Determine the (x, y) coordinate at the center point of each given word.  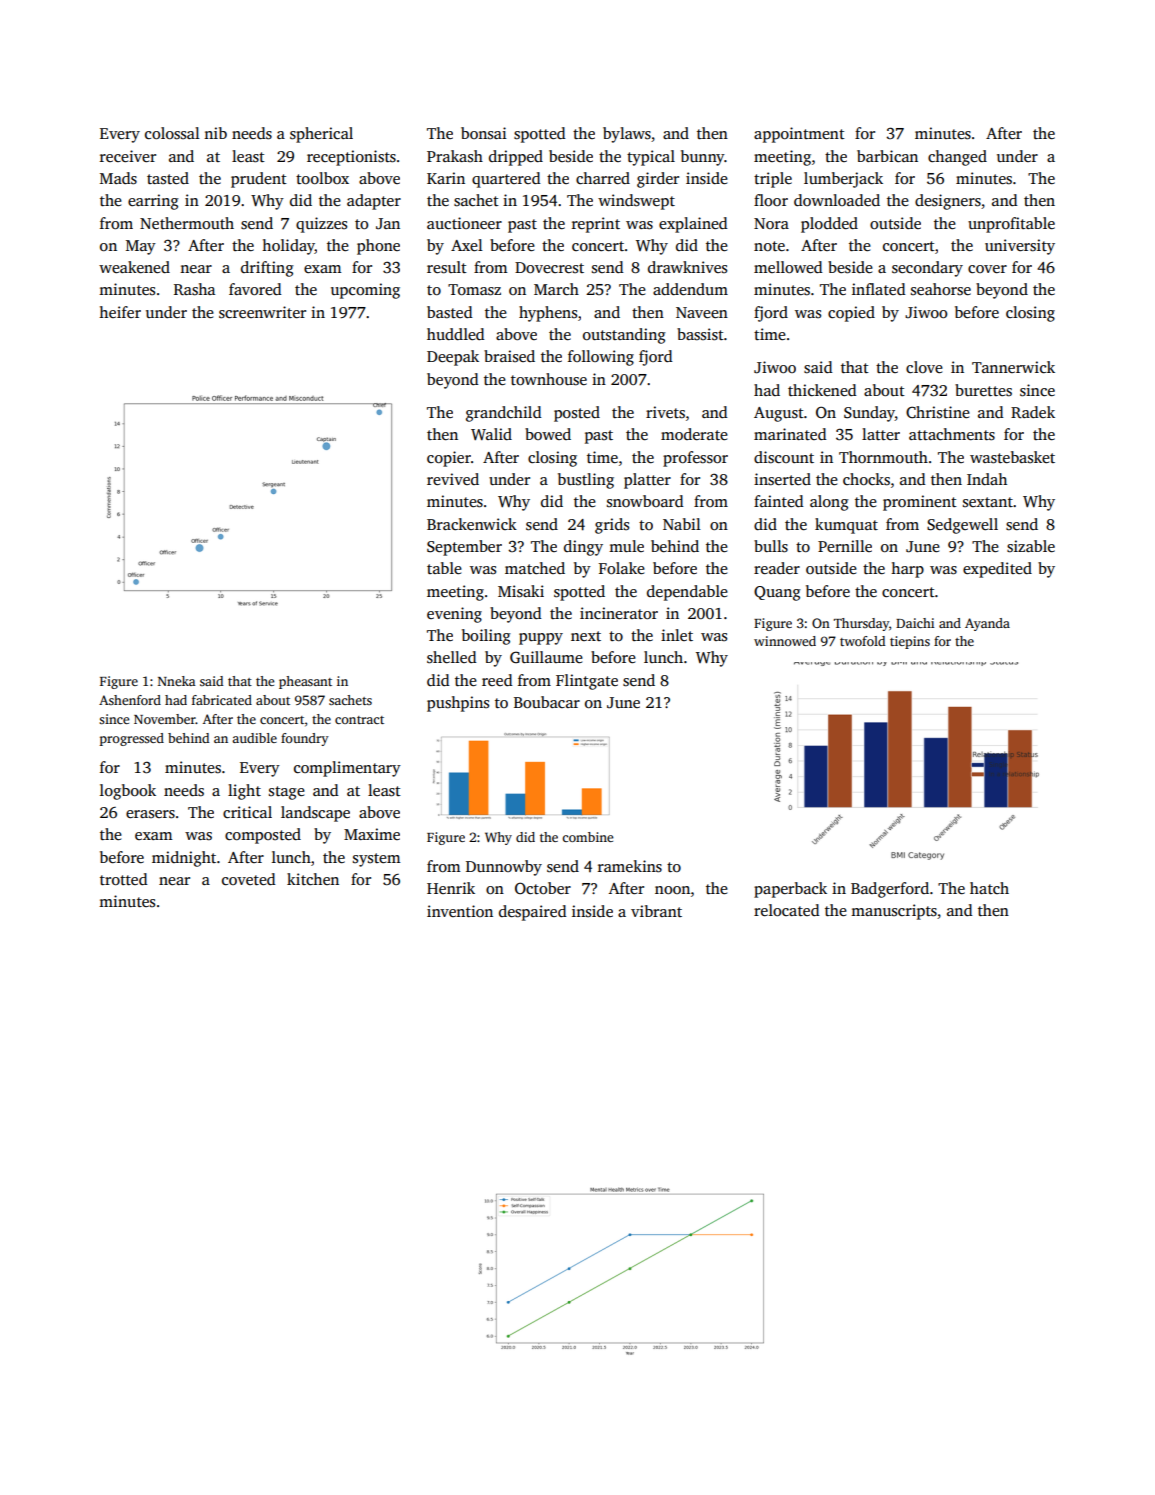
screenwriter (262, 312)
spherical (321, 135)
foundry (305, 739)
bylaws (627, 135)
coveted (249, 879)
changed (957, 158)
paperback (790, 890)
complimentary (347, 769)
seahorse (941, 289)
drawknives (687, 267)
